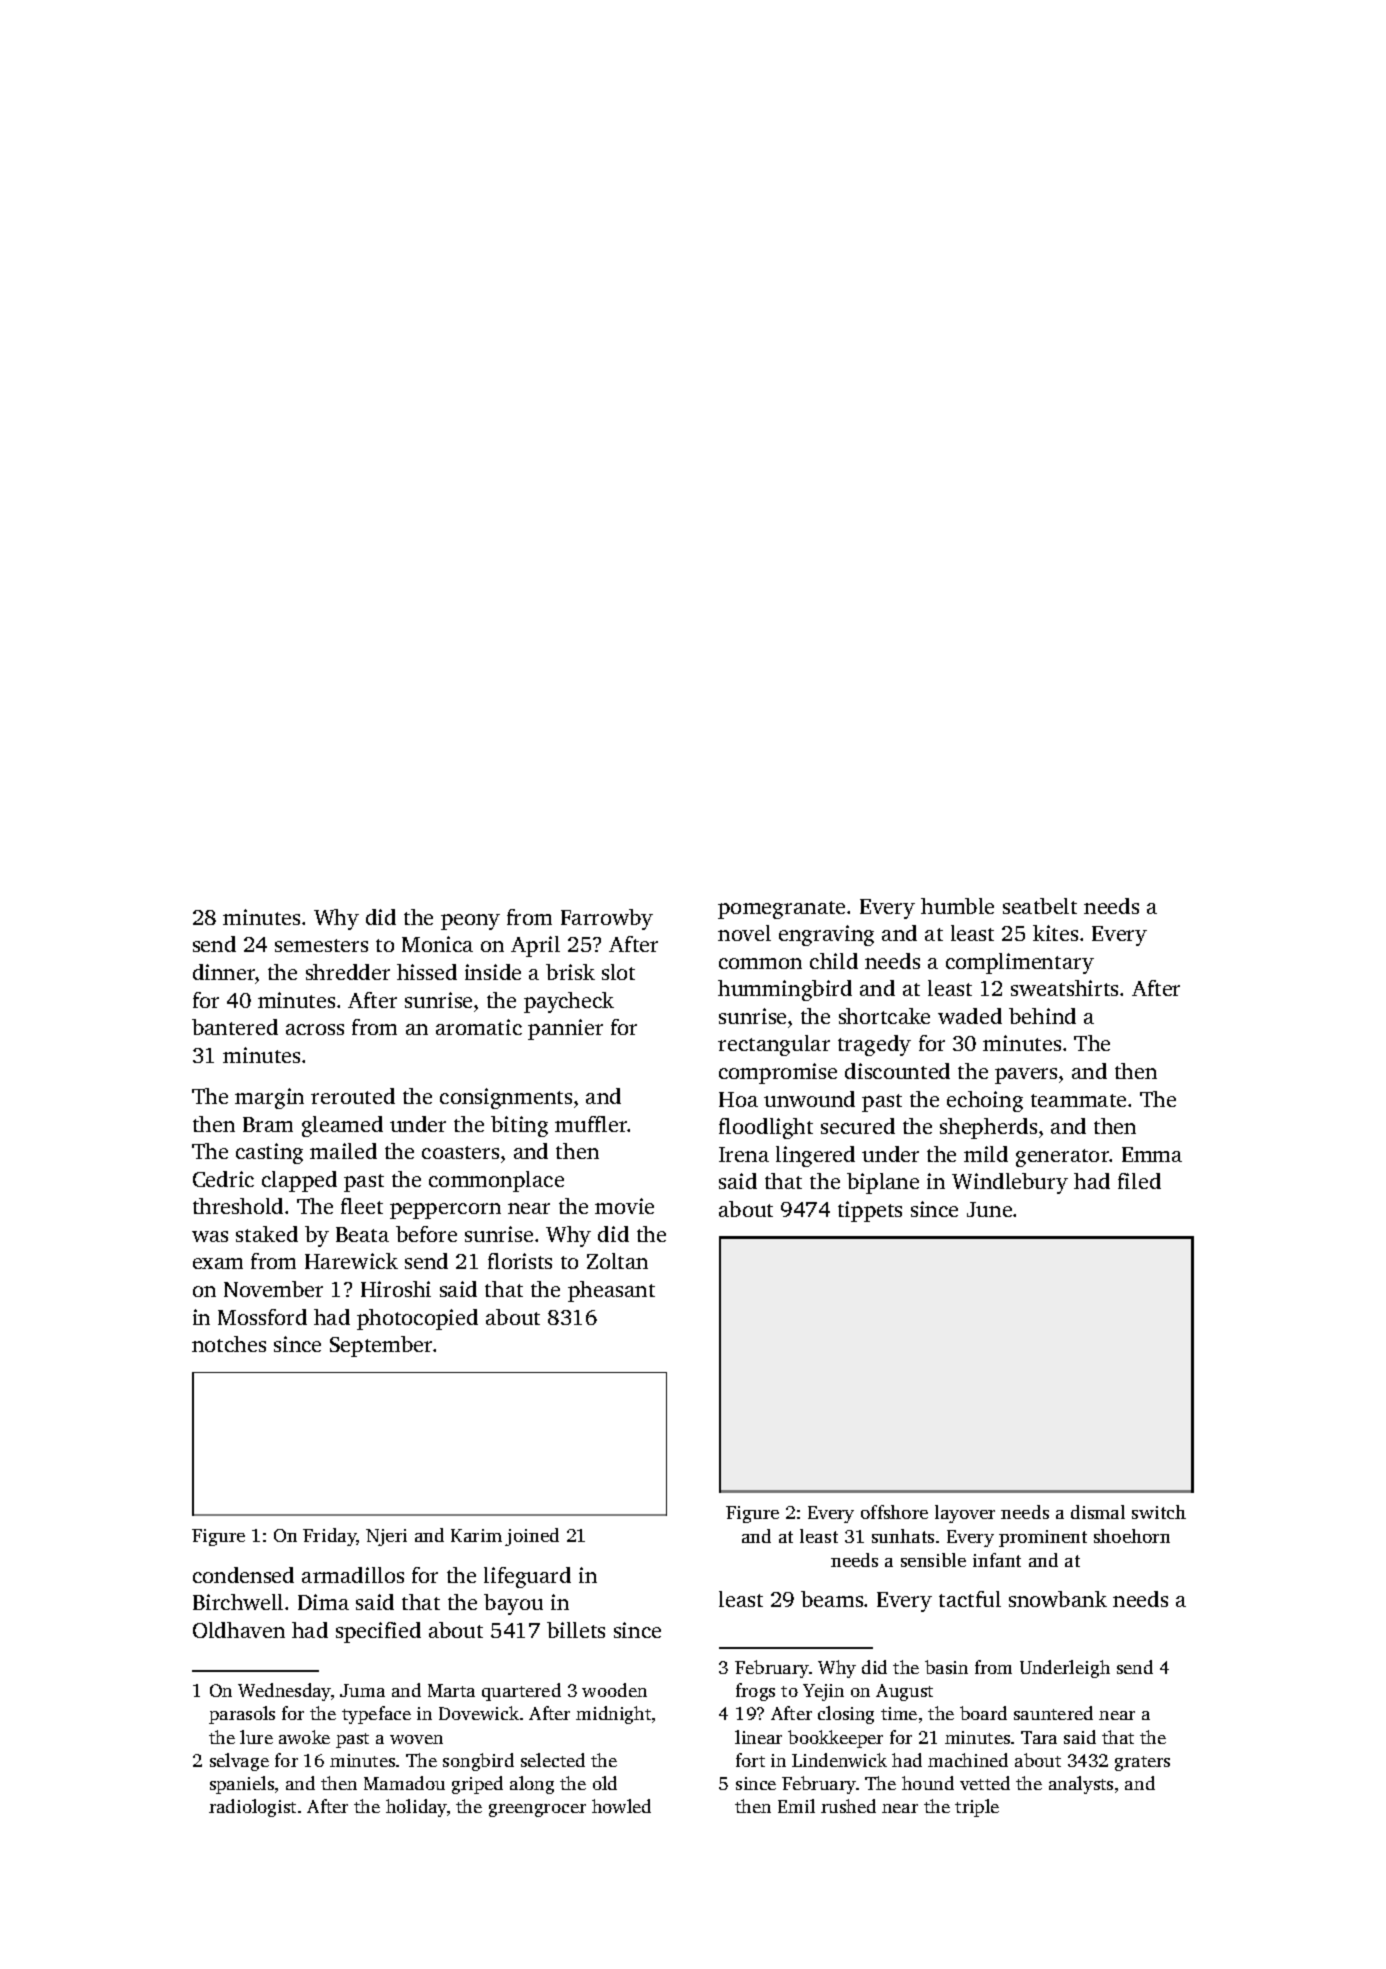  What do you see at coordinates (591, 1124) in the screenshot?
I see `muffler` at bounding box center [591, 1124].
